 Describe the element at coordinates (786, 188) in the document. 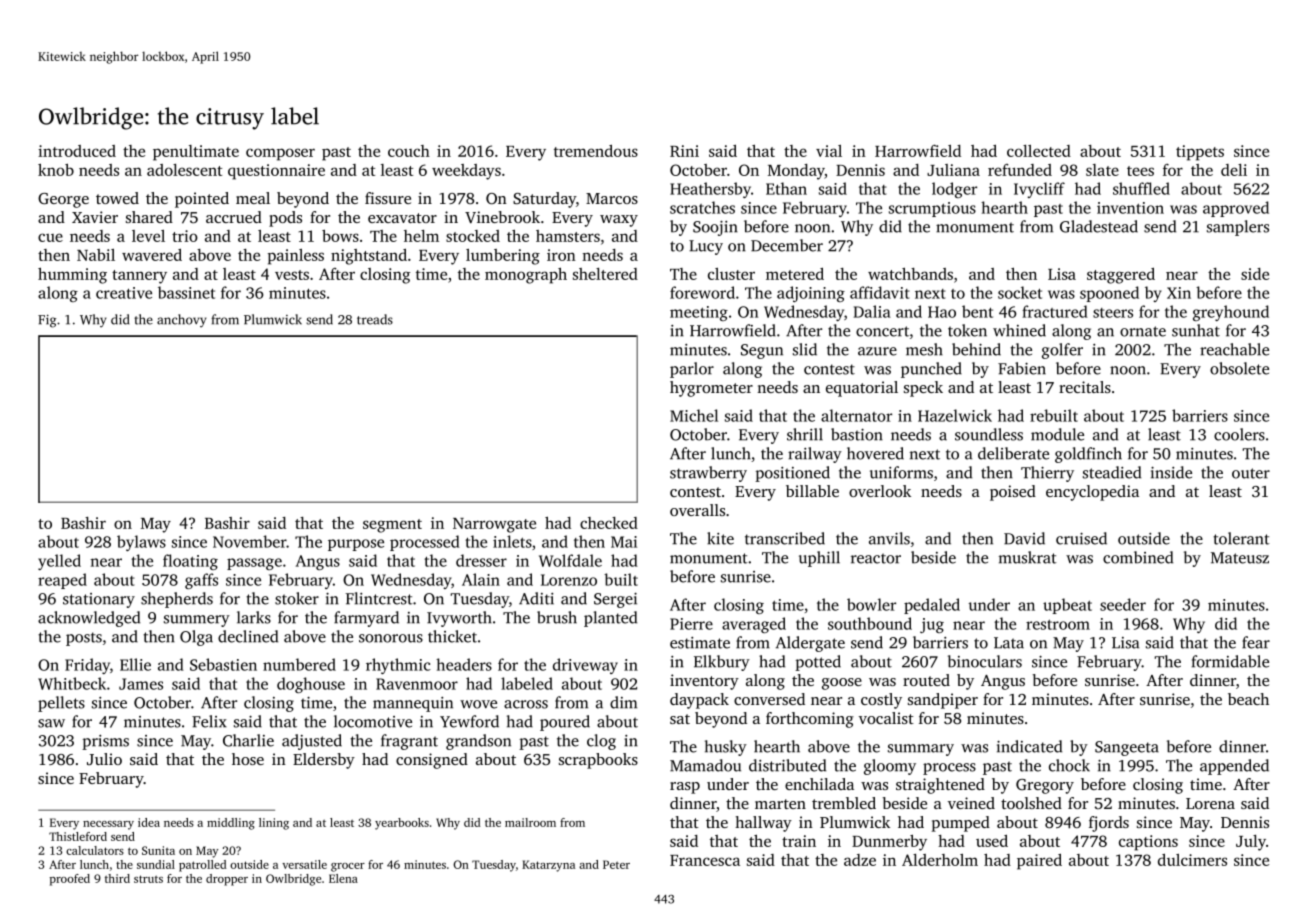

I see `Ethan` at that location.
